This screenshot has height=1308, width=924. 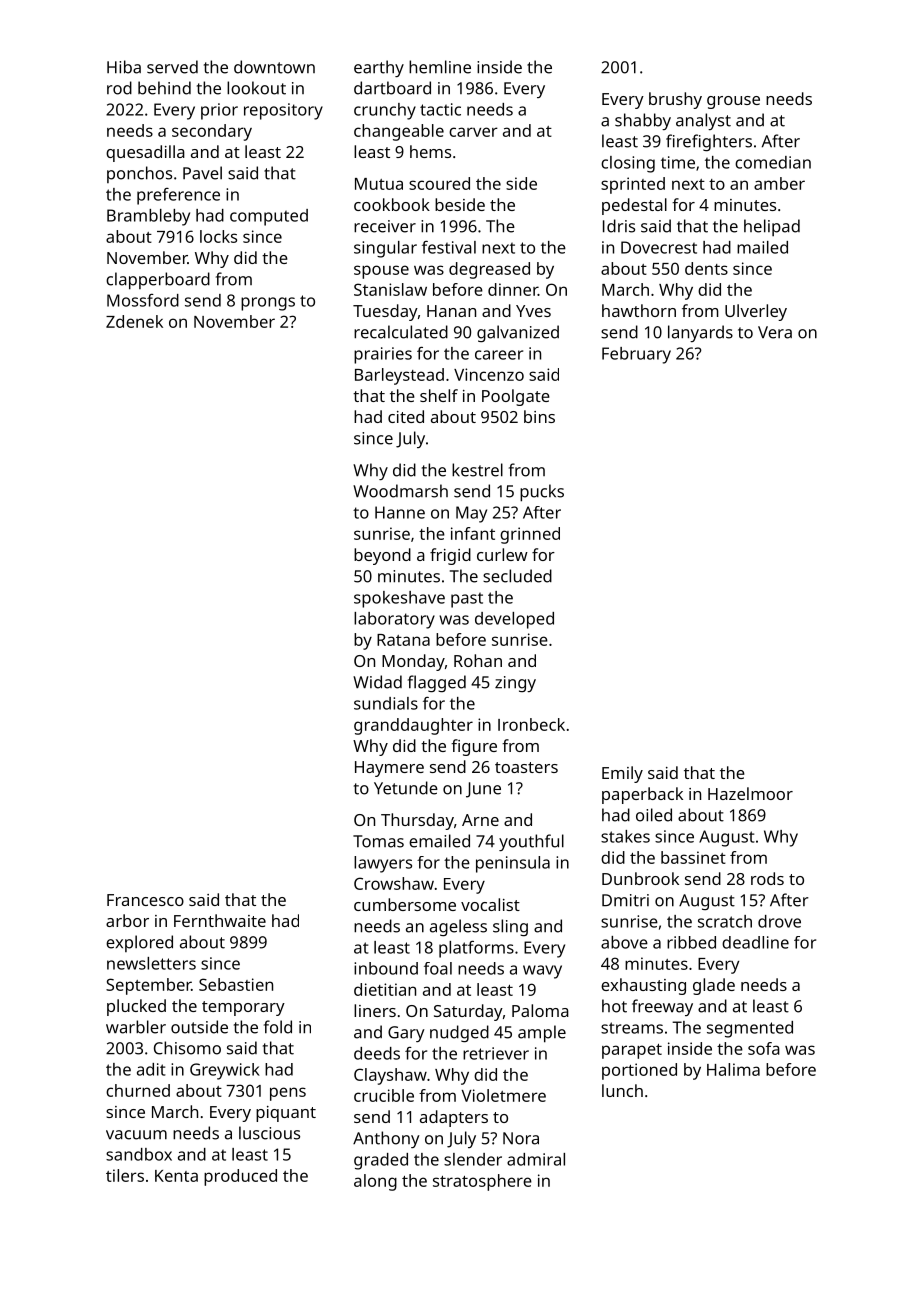 I want to click on helipad, so click(x=772, y=227).
